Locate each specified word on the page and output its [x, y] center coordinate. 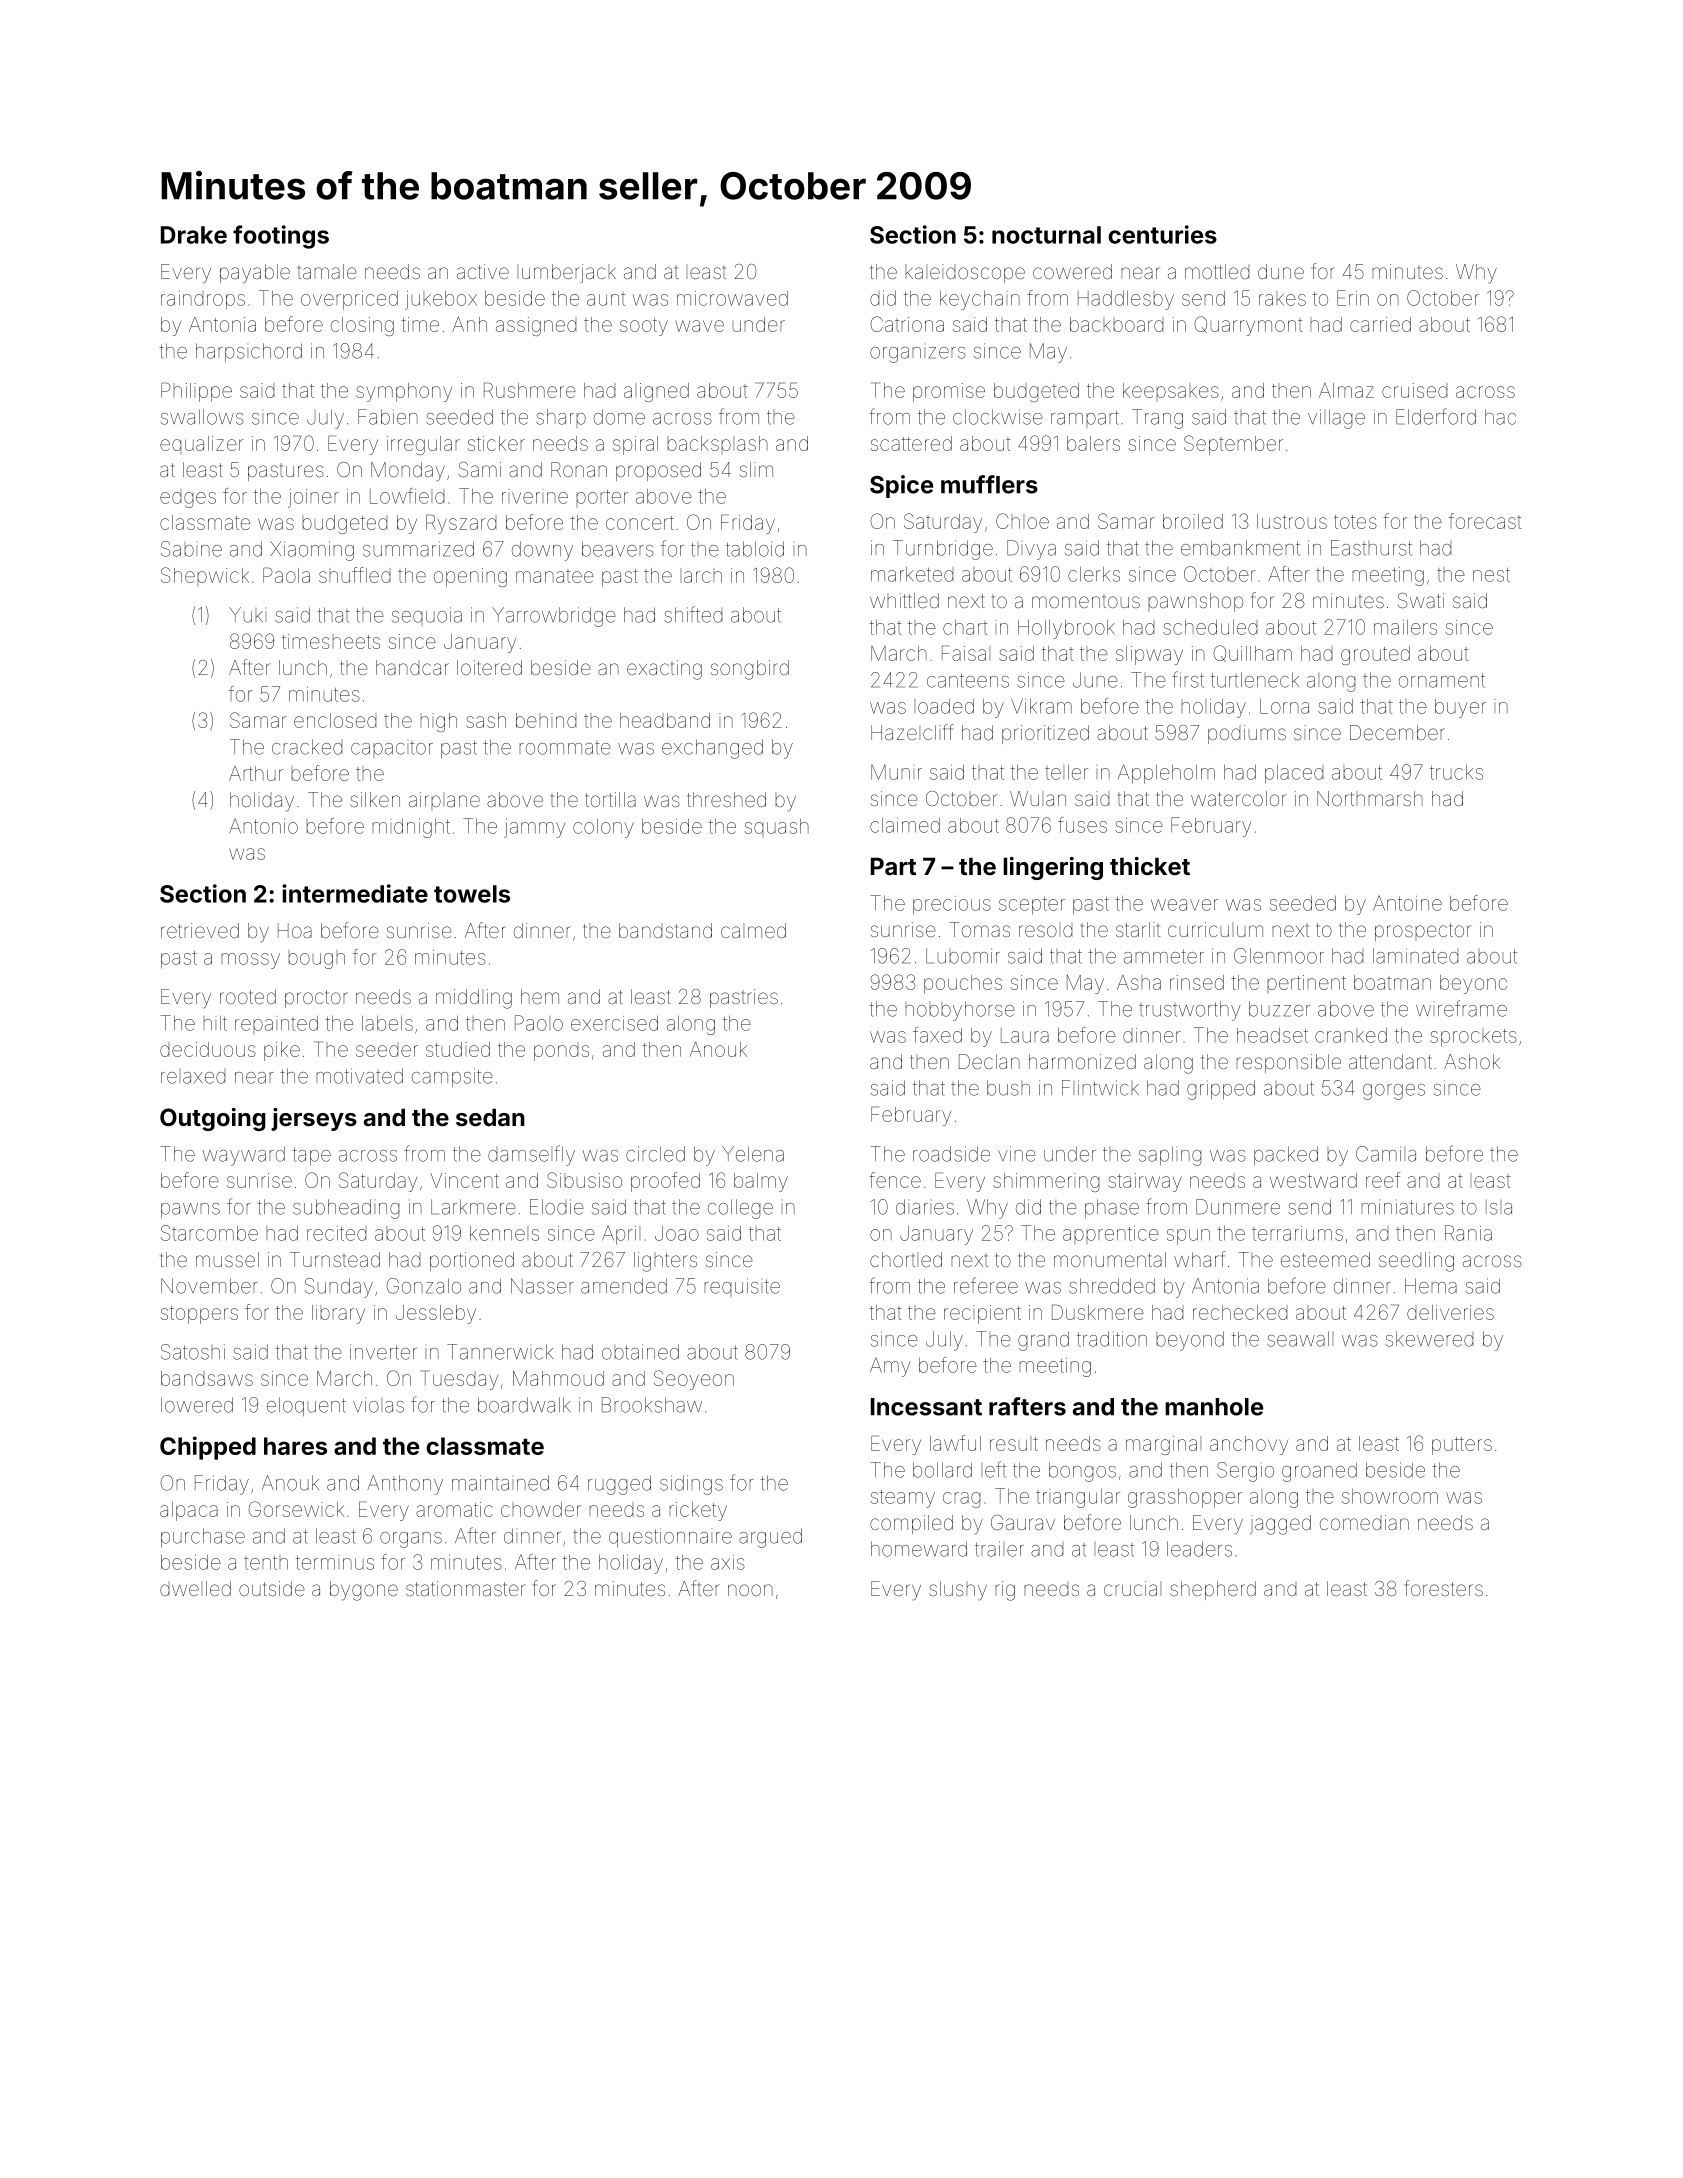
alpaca [189, 1511]
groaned [1319, 1472]
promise [949, 392]
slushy [958, 1591]
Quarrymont [1248, 326]
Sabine [191, 549]
